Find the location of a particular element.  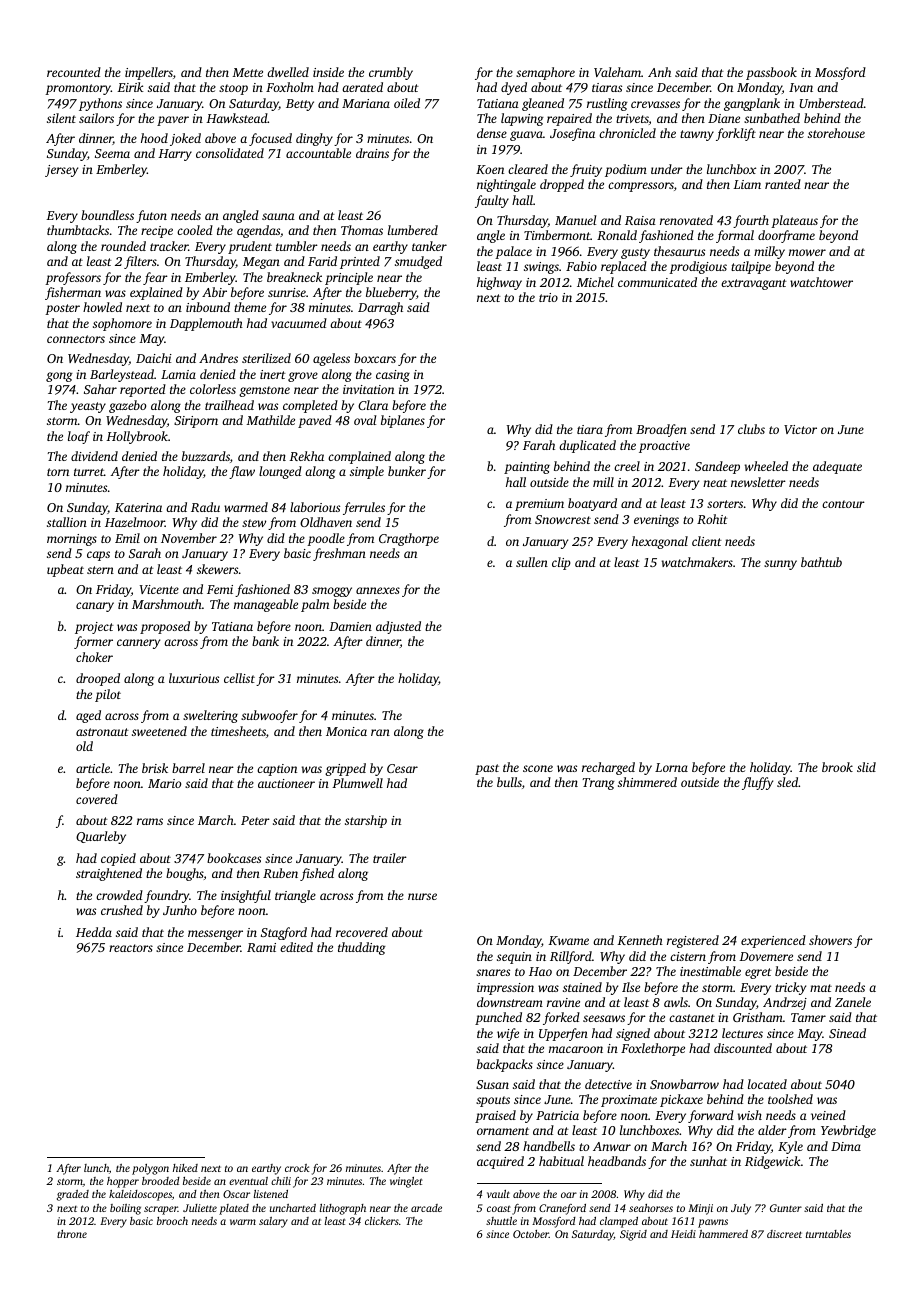

passbook is located at coordinates (771, 73).
